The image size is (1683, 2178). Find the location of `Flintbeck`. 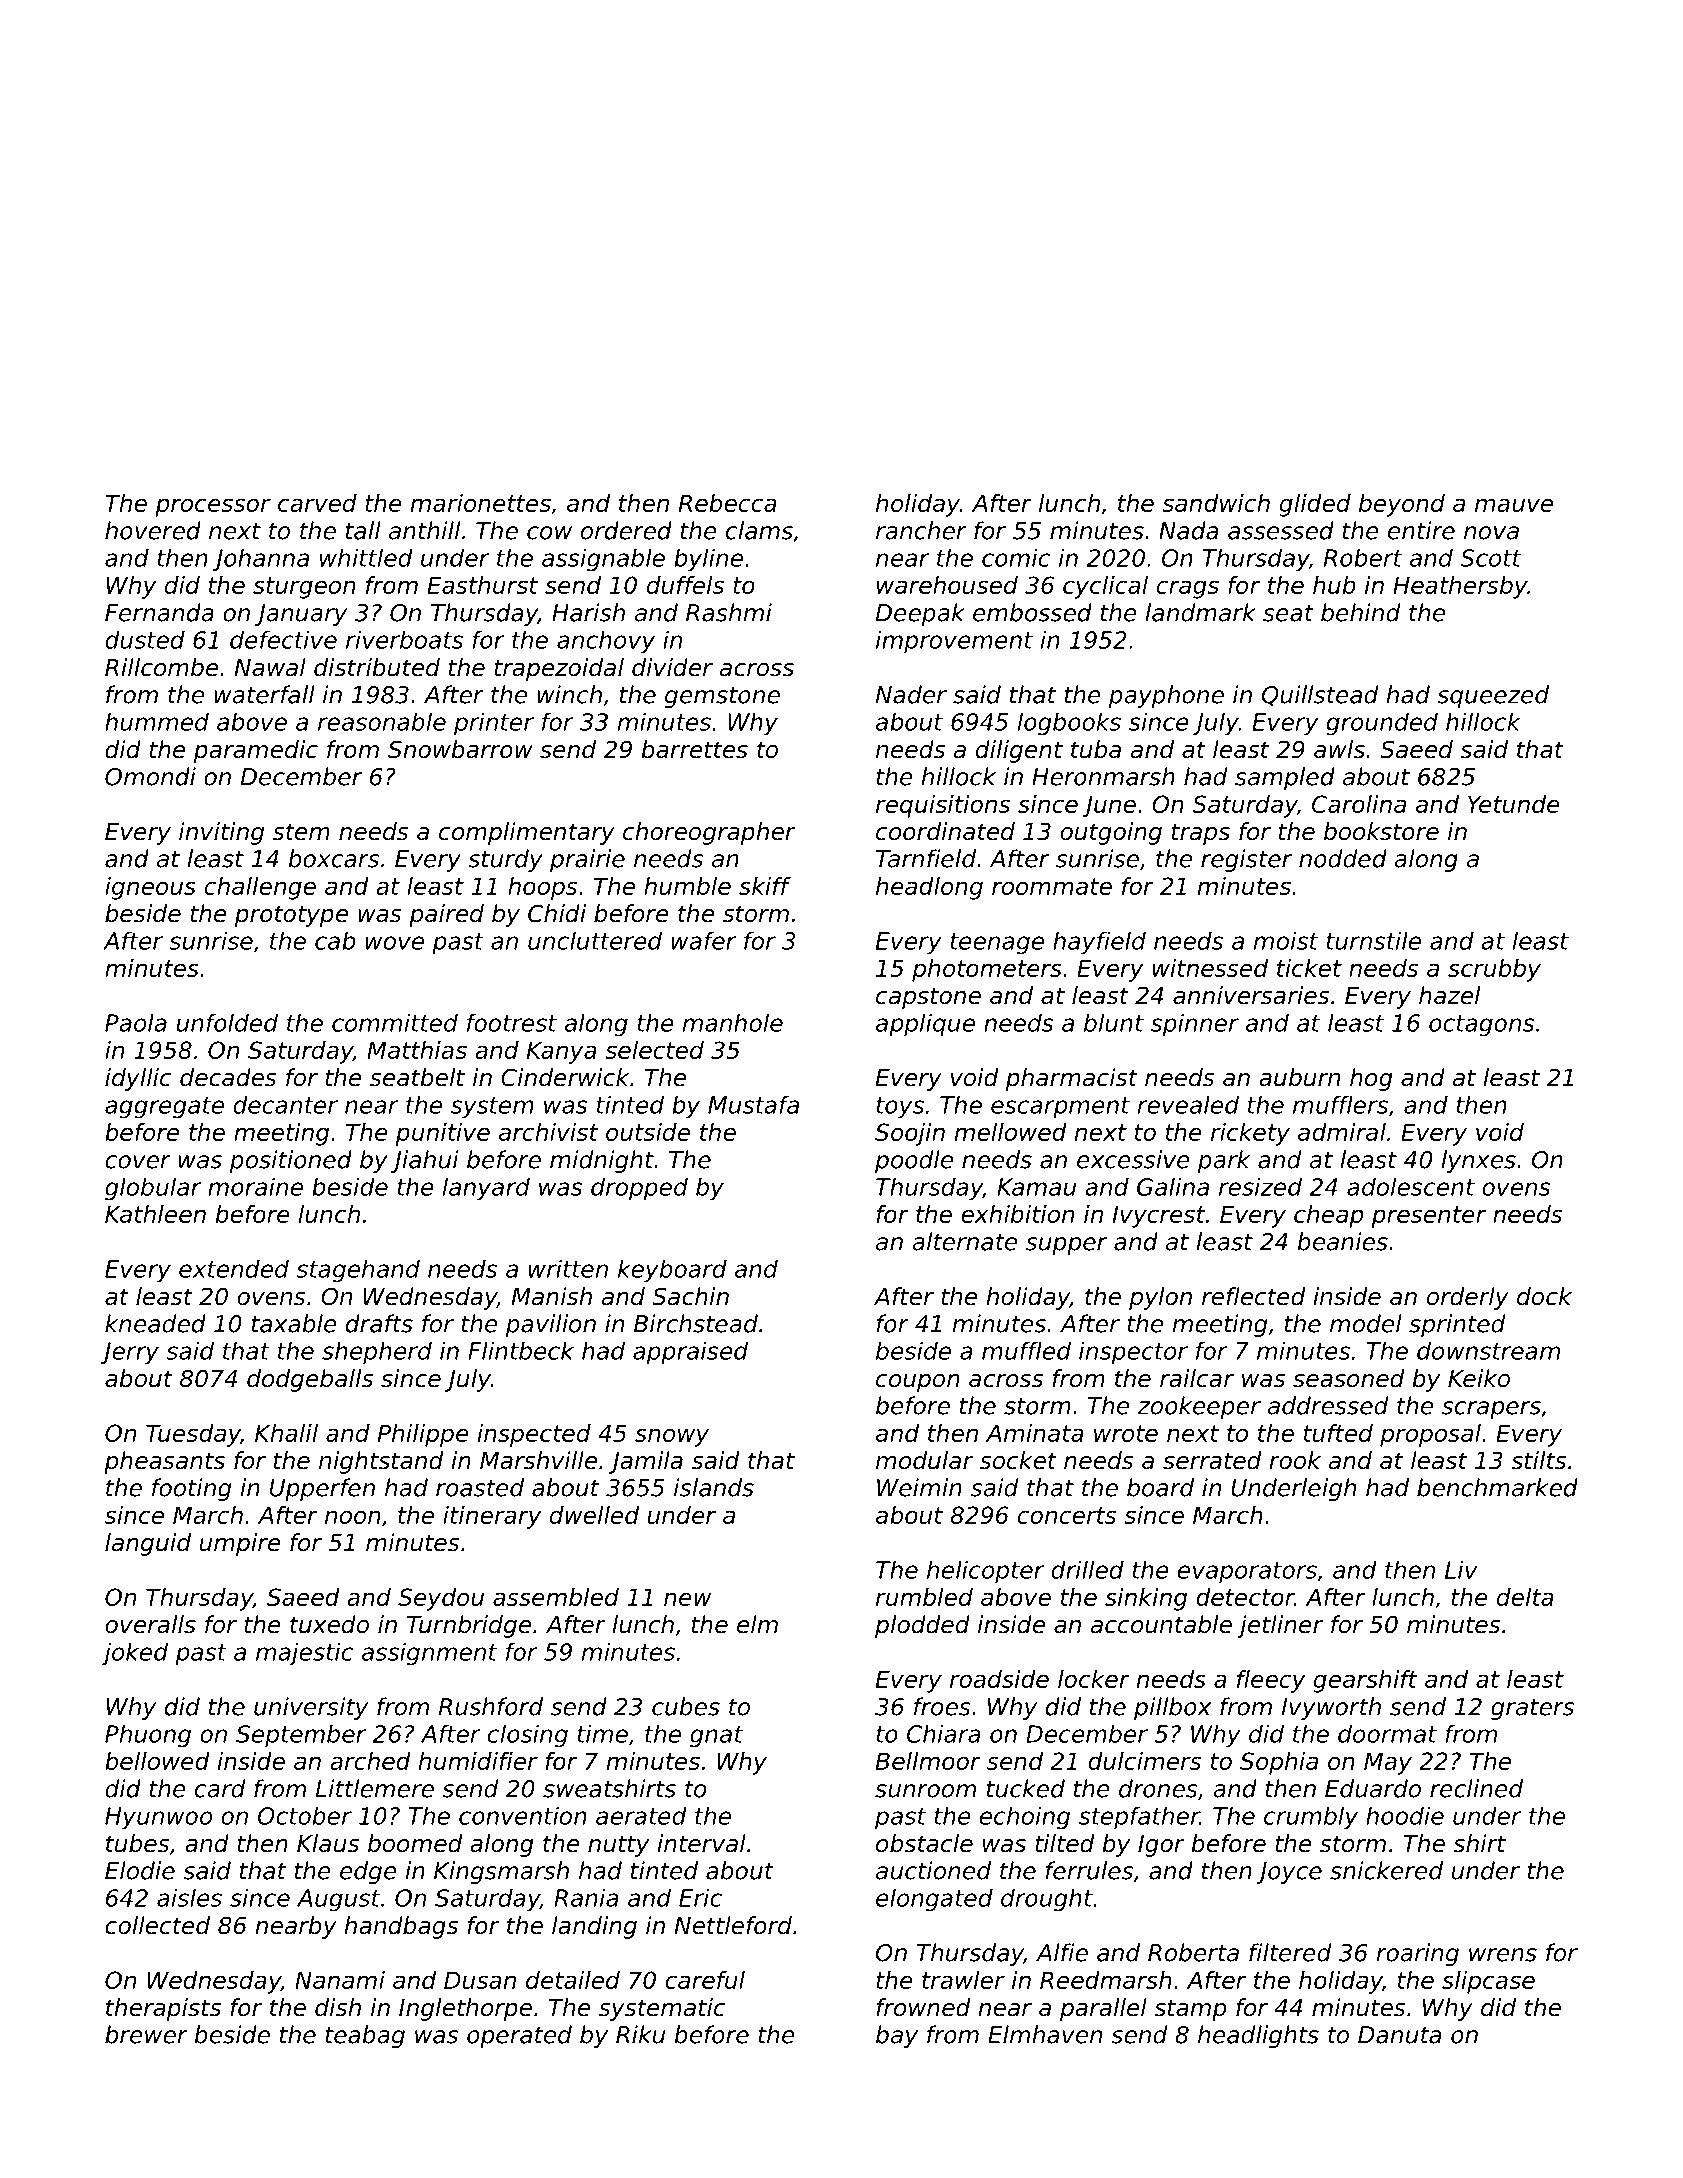

Flintbeck is located at coordinates (521, 1351).
